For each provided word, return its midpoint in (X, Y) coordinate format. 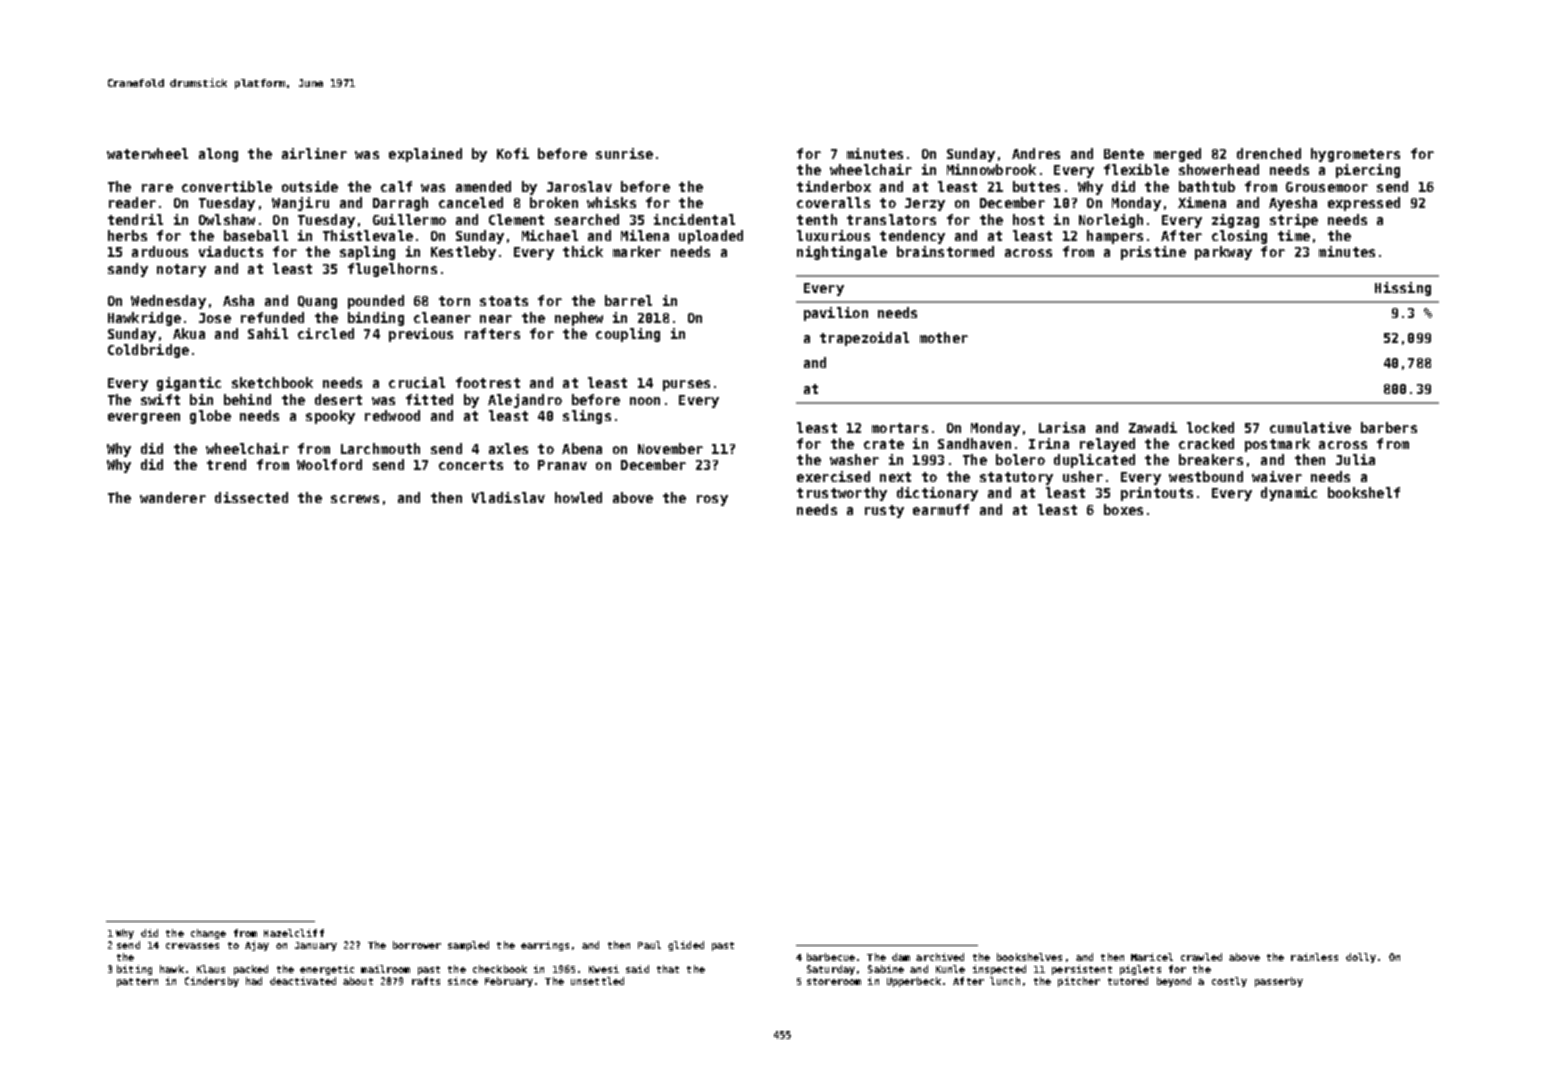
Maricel (1152, 957)
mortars (900, 428)
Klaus (211, 969)
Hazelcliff (294, 933)
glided (686, 946)
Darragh (400, 204)
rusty (884, 511)
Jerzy (925, 204)
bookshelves (1029, 957)
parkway (1223, 253)
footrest (488, 382)
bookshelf (1364, 492)
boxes (1123, 509)
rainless (1314, 957)
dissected (251, 497)
